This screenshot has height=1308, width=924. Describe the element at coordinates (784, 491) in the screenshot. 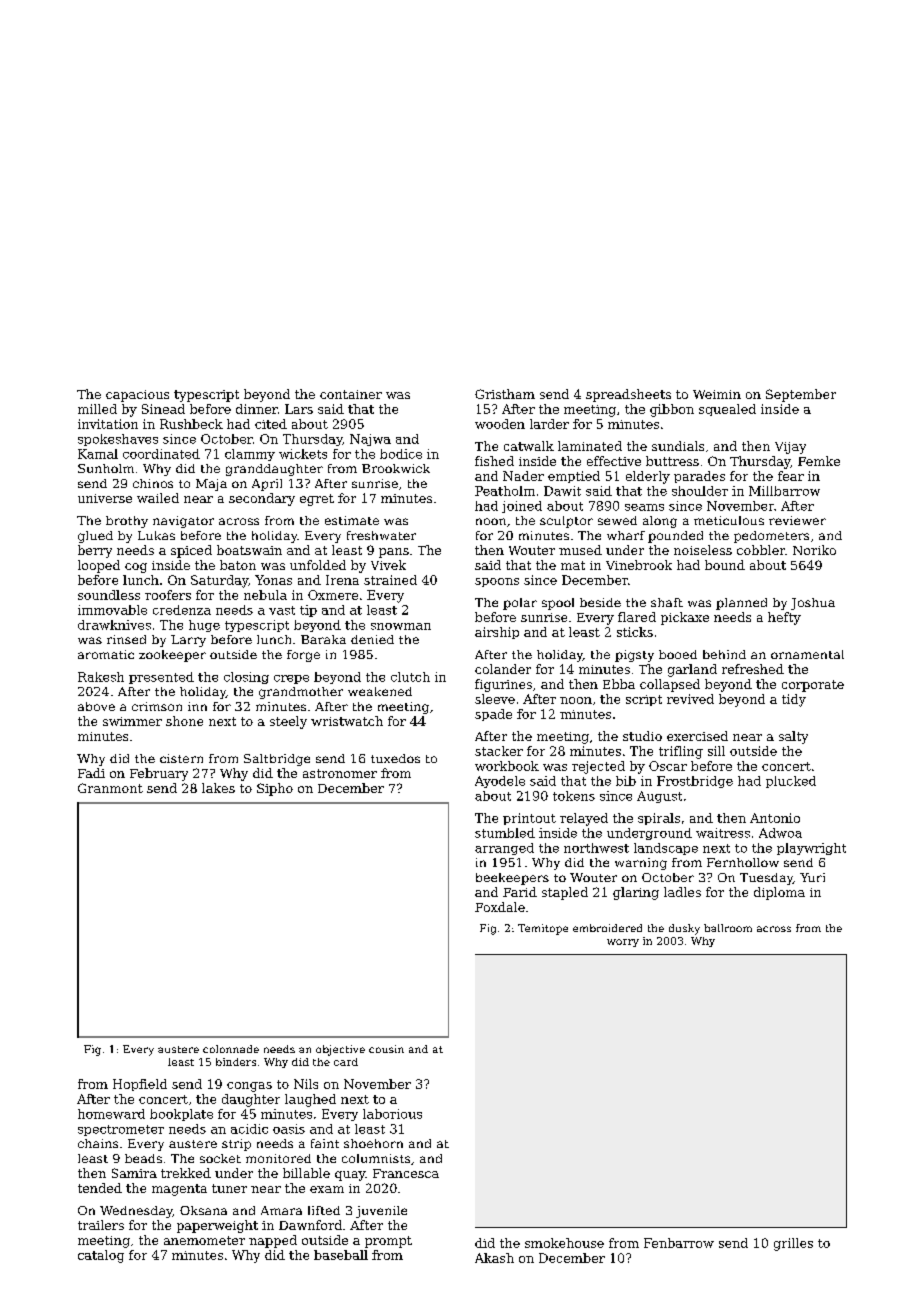

I see `Millbarrow` at that location.
